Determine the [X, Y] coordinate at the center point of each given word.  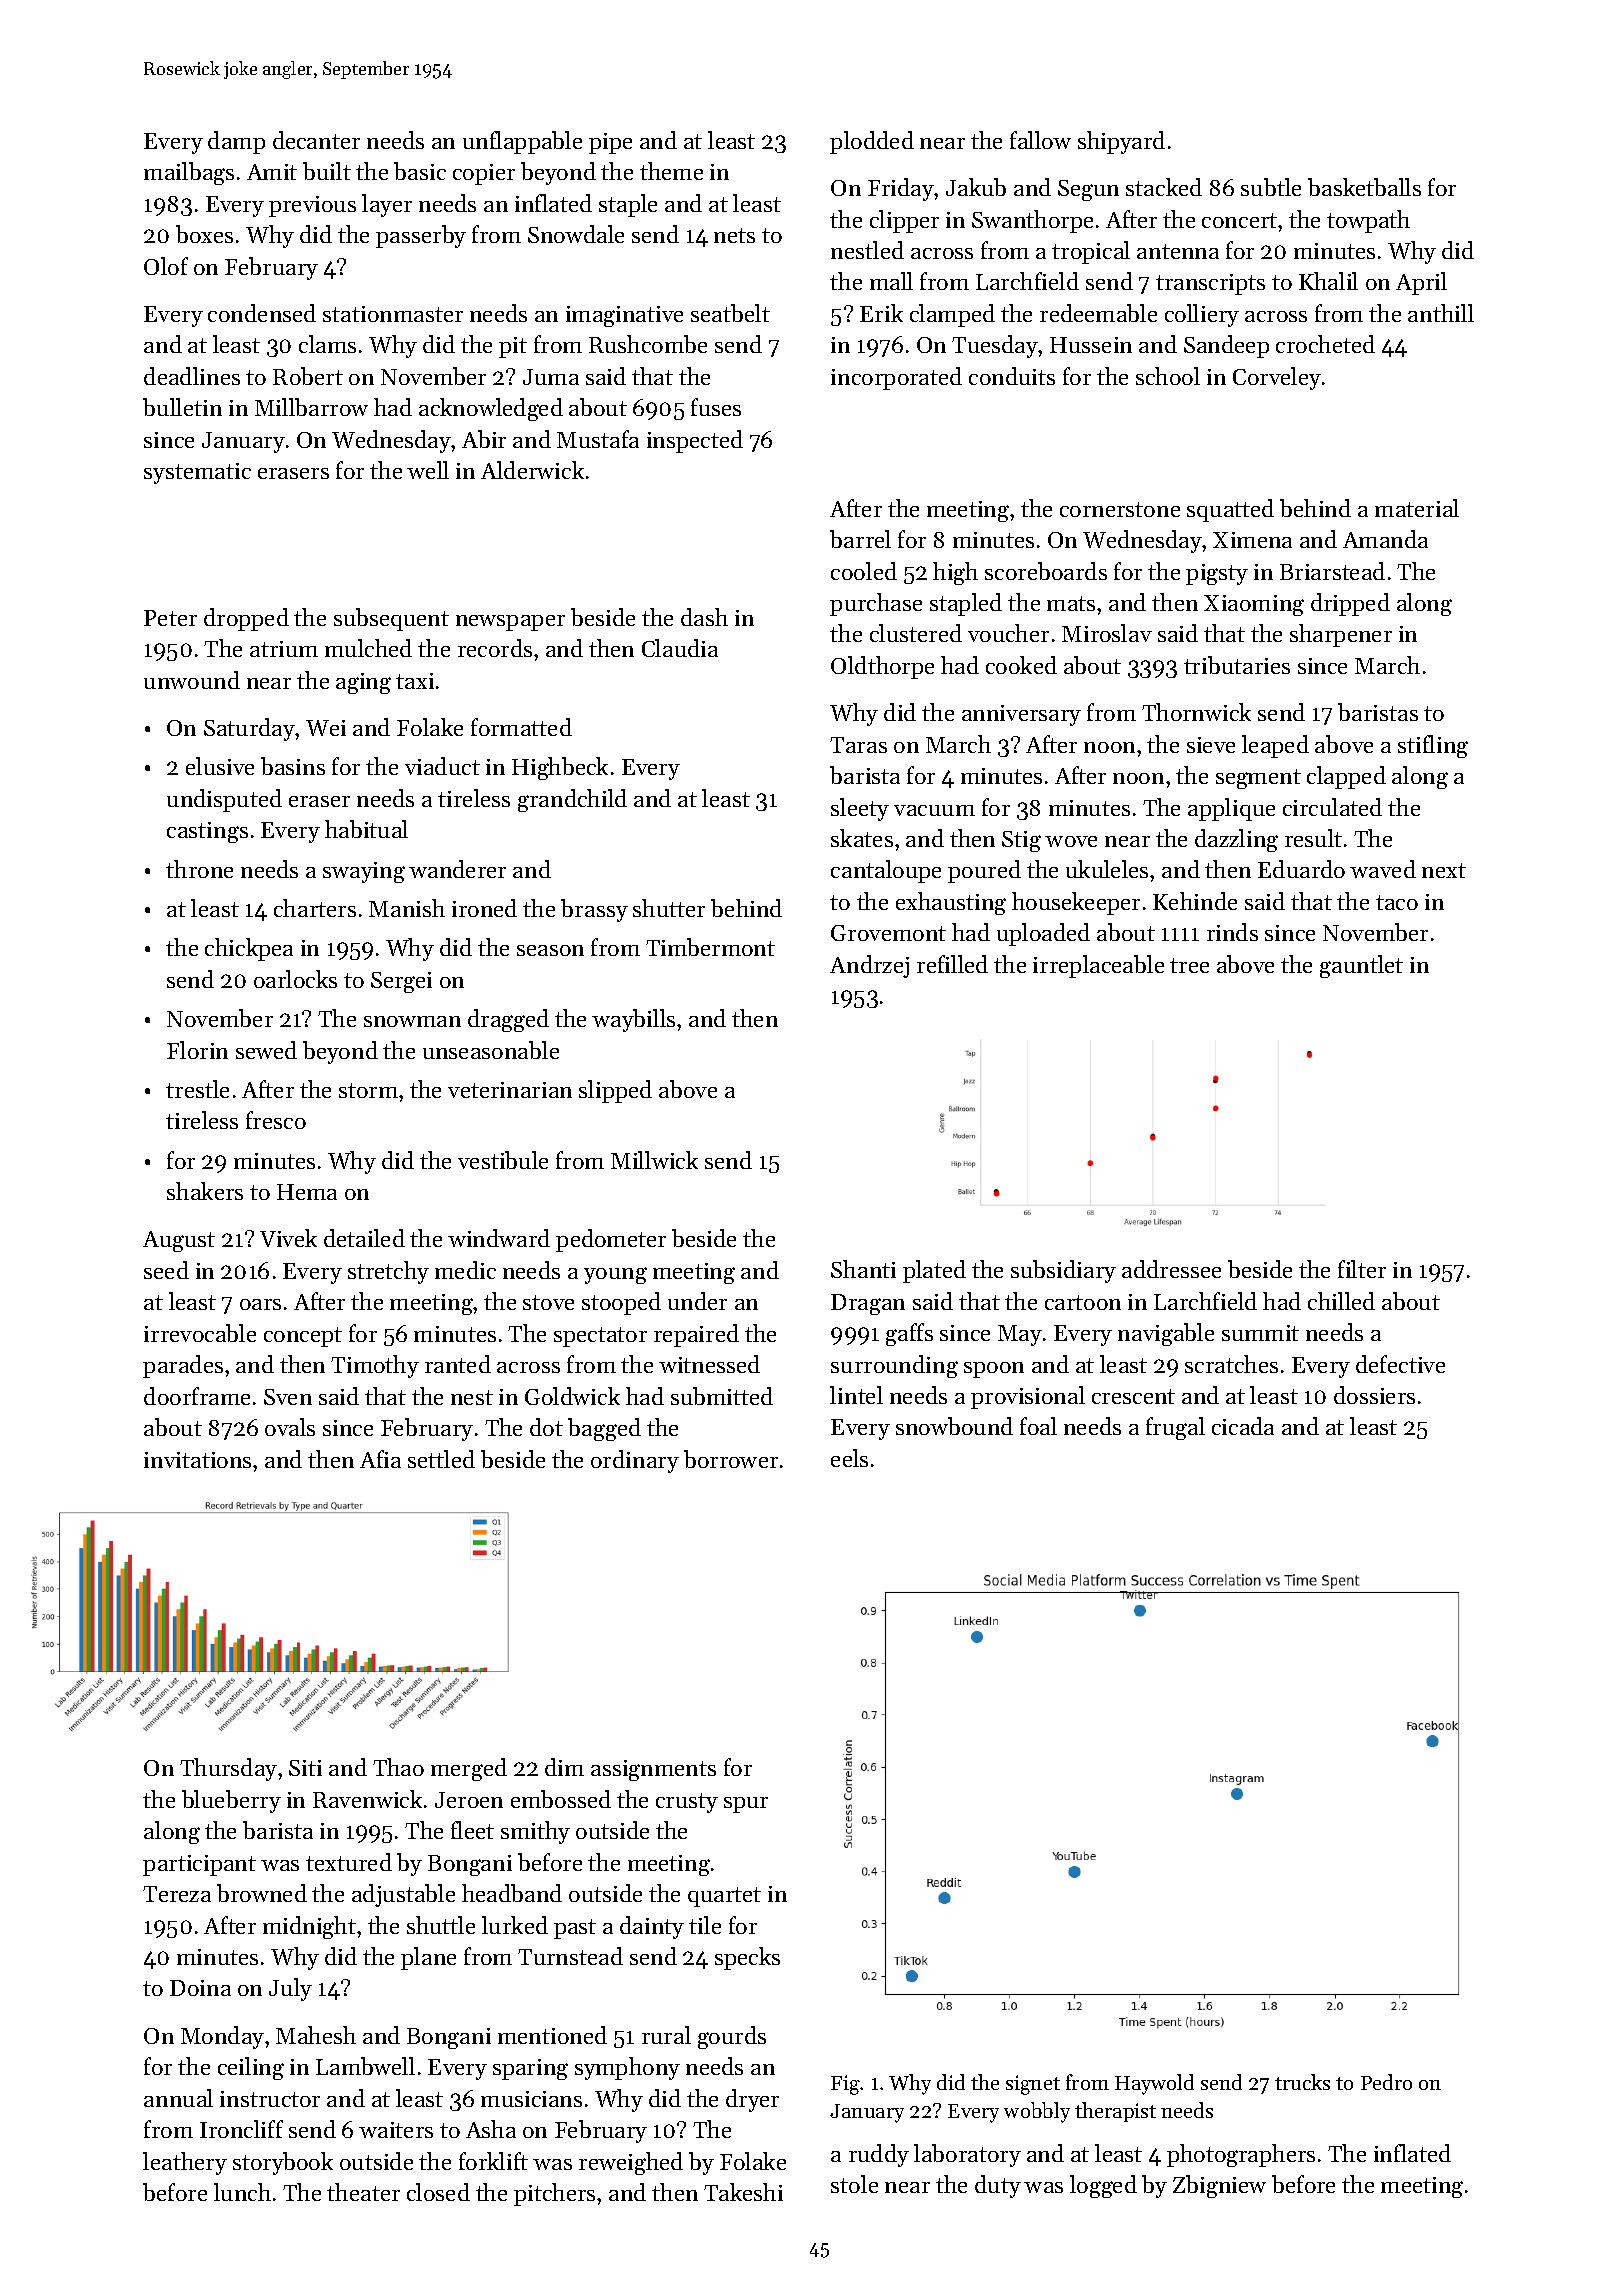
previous [312, 206]
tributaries [1237, 665]
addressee [1171, 1269]
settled [441, 1459]
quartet [724, 1897]
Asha [491, 2129]
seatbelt [730, 313]
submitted [722, 1396]
